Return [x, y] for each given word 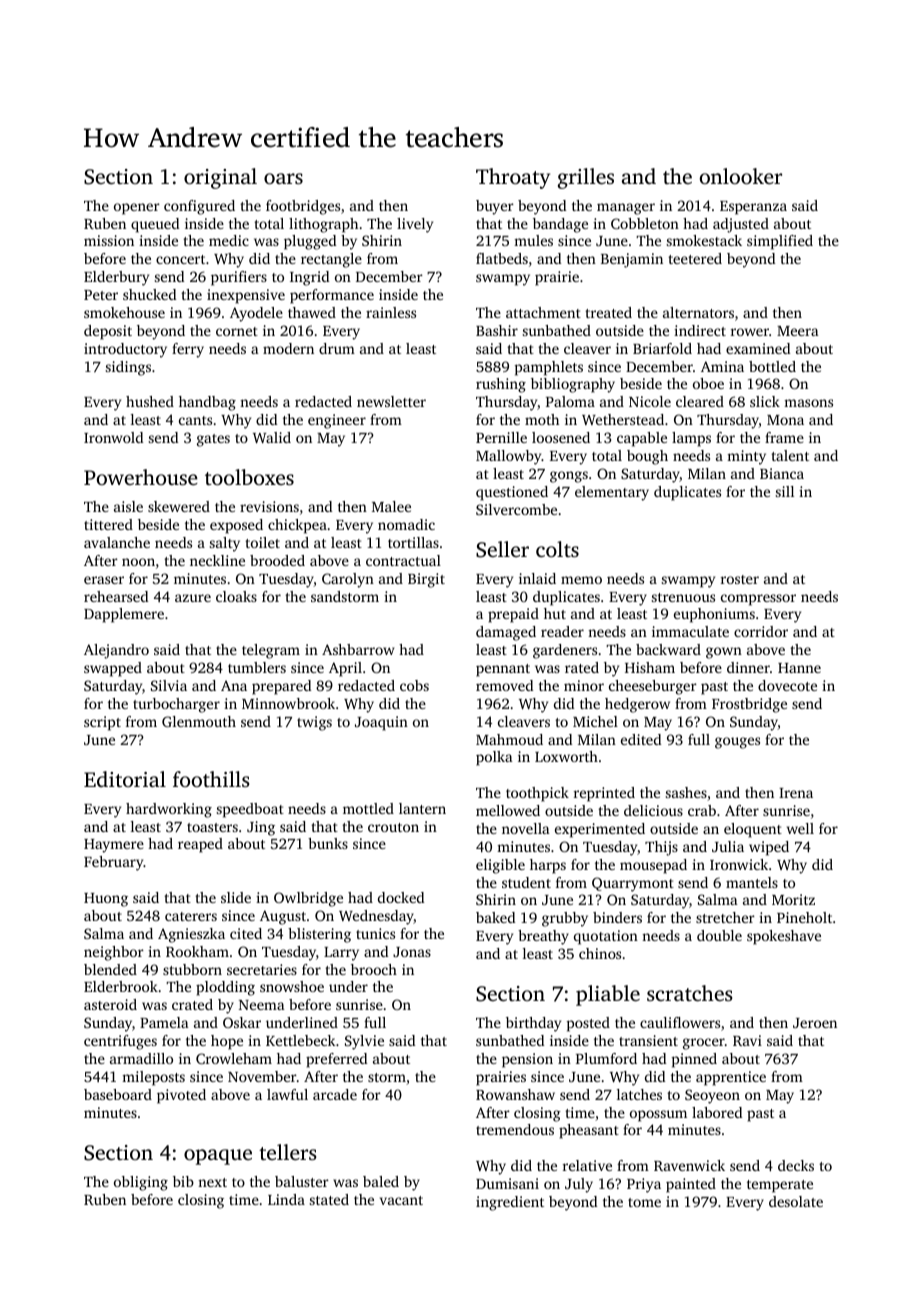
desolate [796, 1201]
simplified [780, 242]
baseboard [118, 1094]
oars [283, 178]
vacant [401, 1200]
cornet [237, 331]
